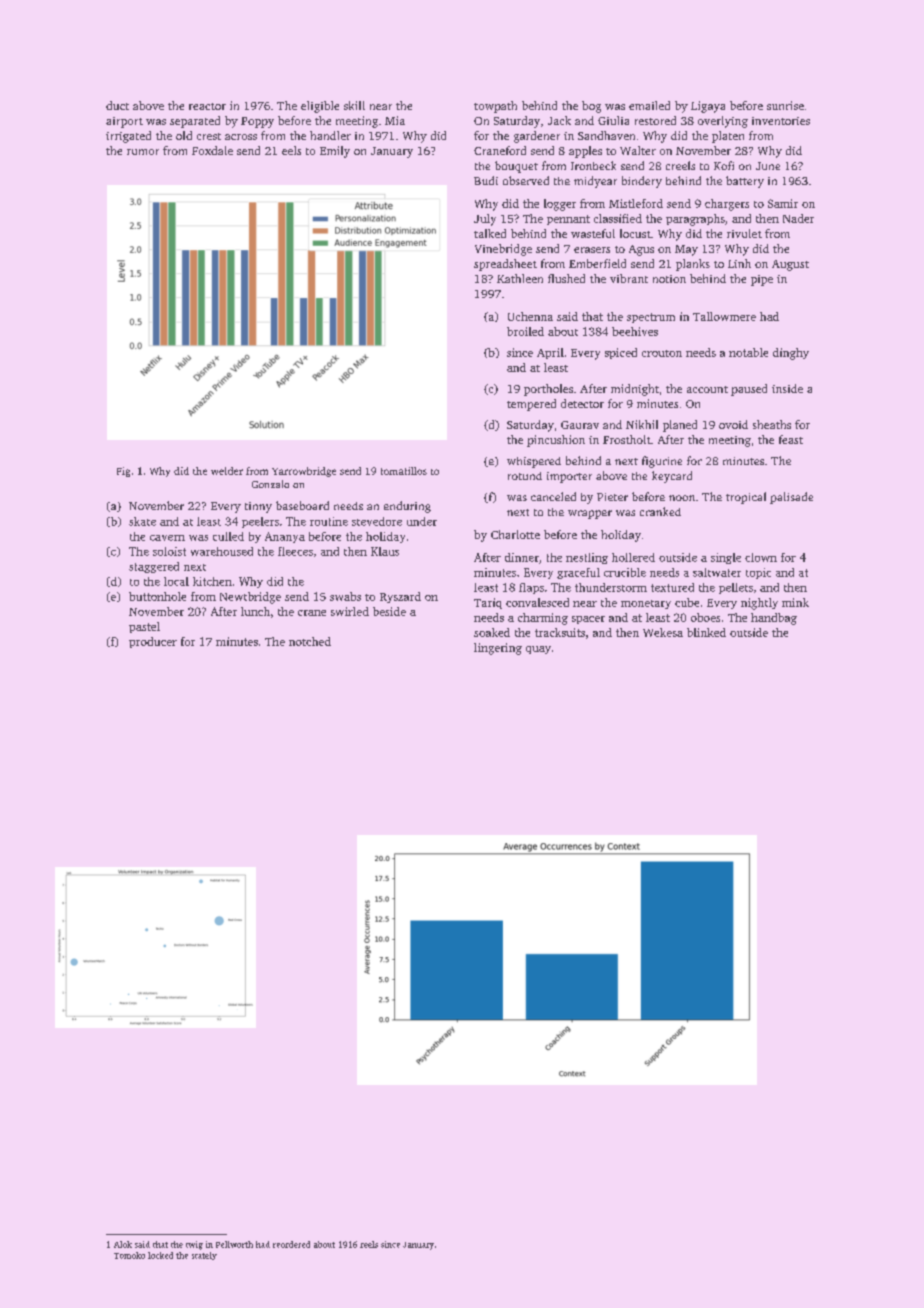  Describe the element at coordinates (663, 632) in the document. I see `Wekesa` at that location.
